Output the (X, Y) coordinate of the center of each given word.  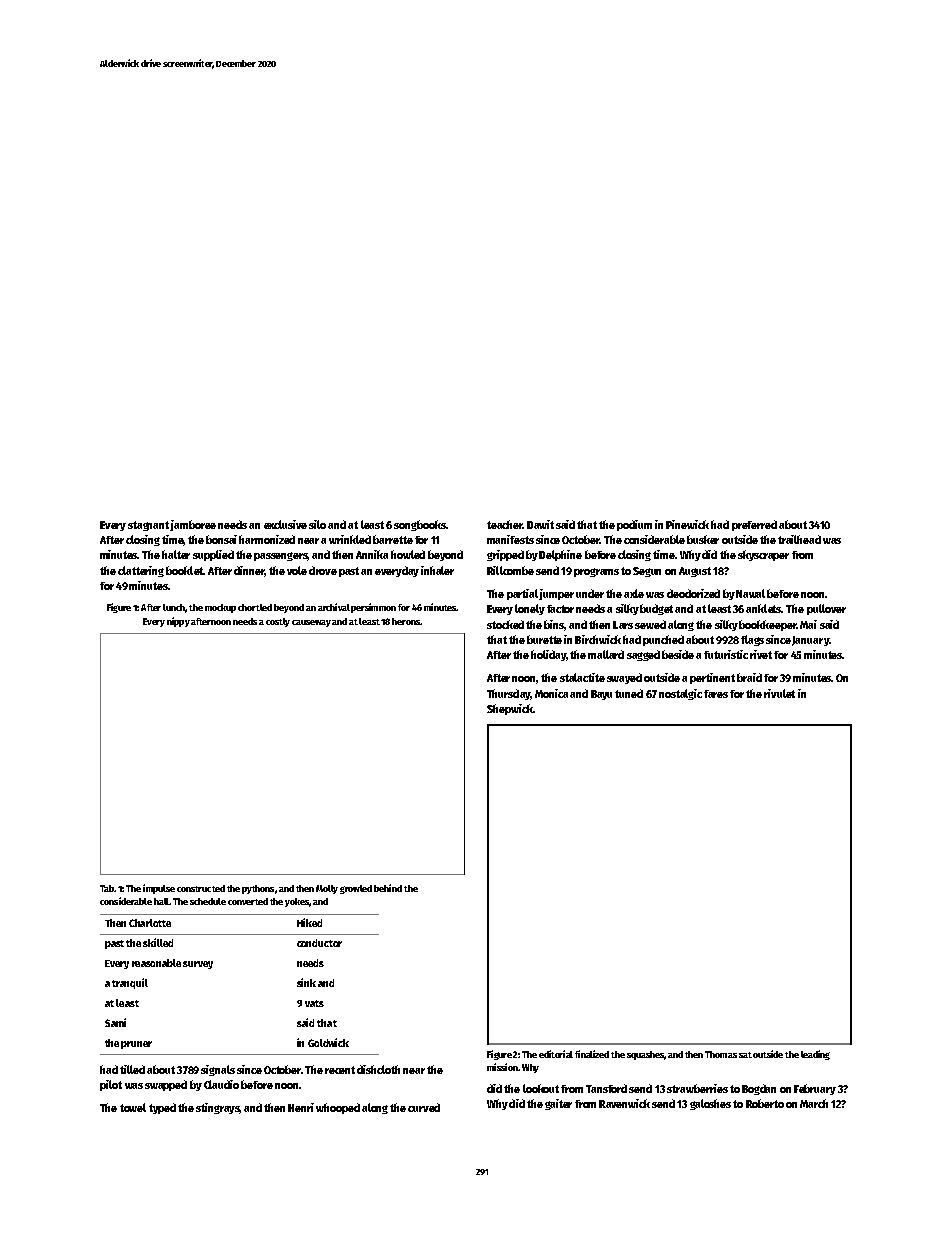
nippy (178, 622)
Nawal (750, 593)
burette (544, 639)
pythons (258, 889)
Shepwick (510, 709)
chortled (255, 607)
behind (388, 888)
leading (815, 1055)
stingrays (218, 1108)
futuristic (726, 654)
